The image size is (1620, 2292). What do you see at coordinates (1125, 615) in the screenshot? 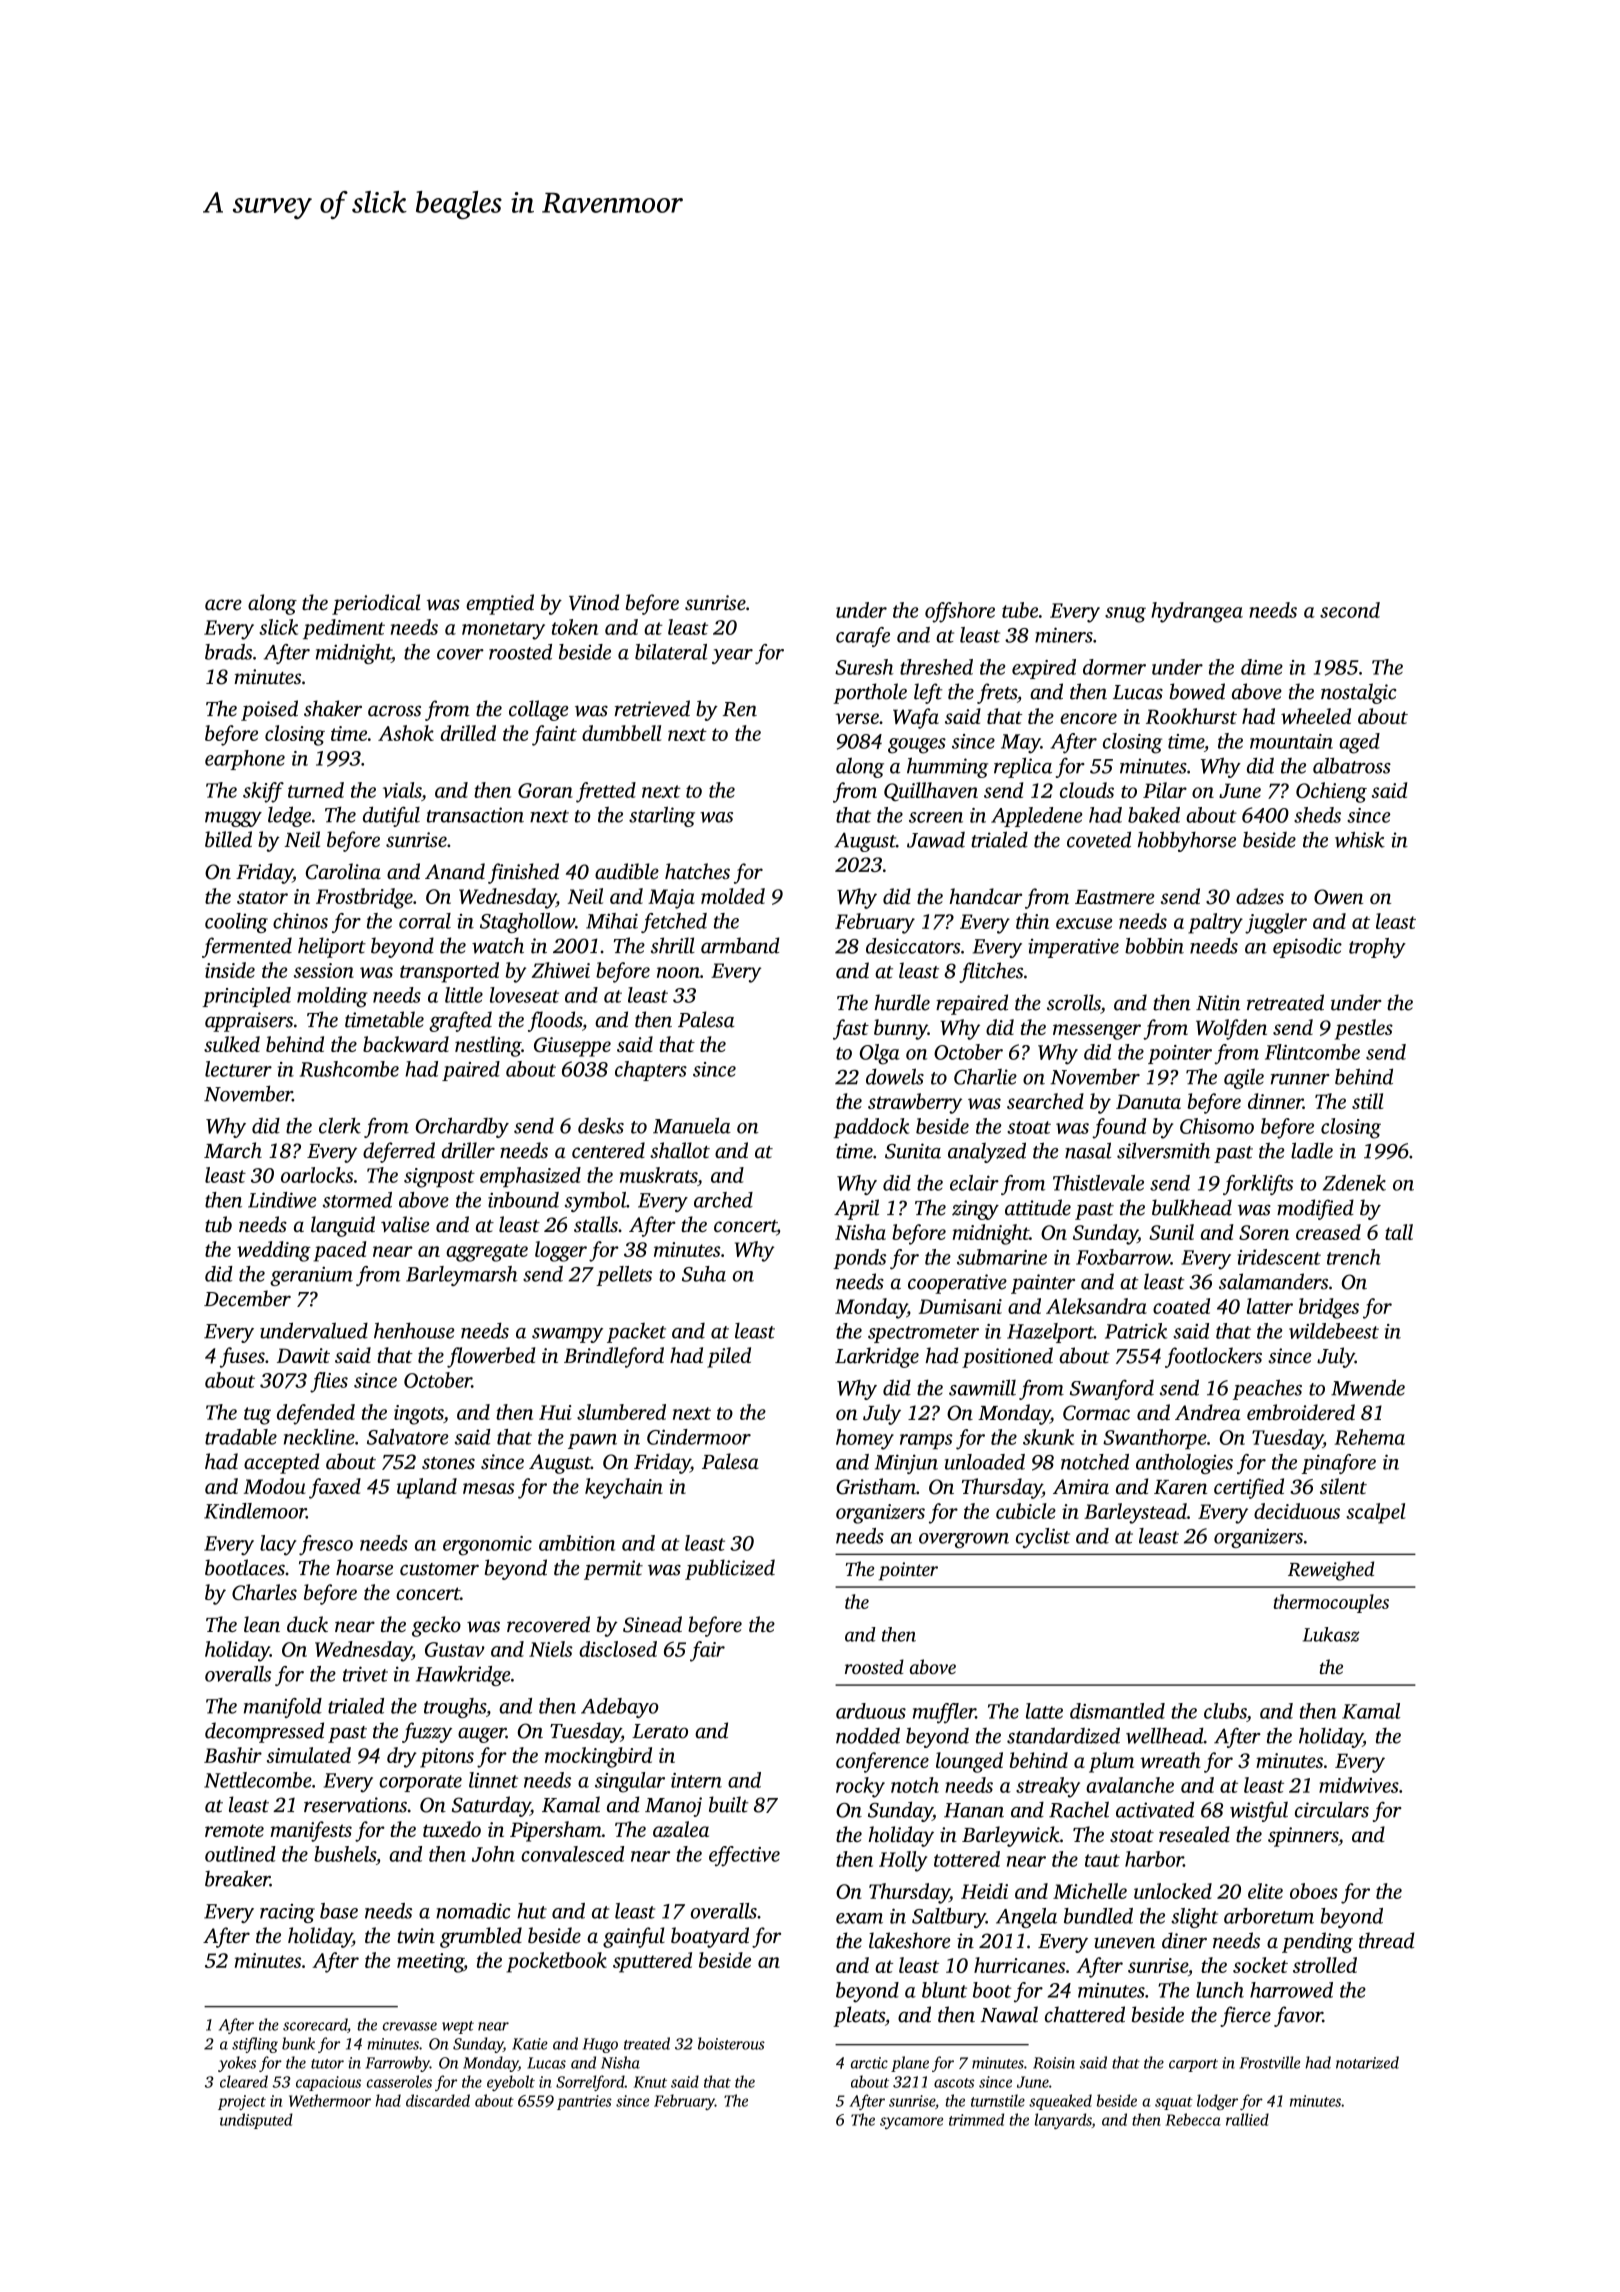
I see `snug` at bounding box center [1125, 615].
